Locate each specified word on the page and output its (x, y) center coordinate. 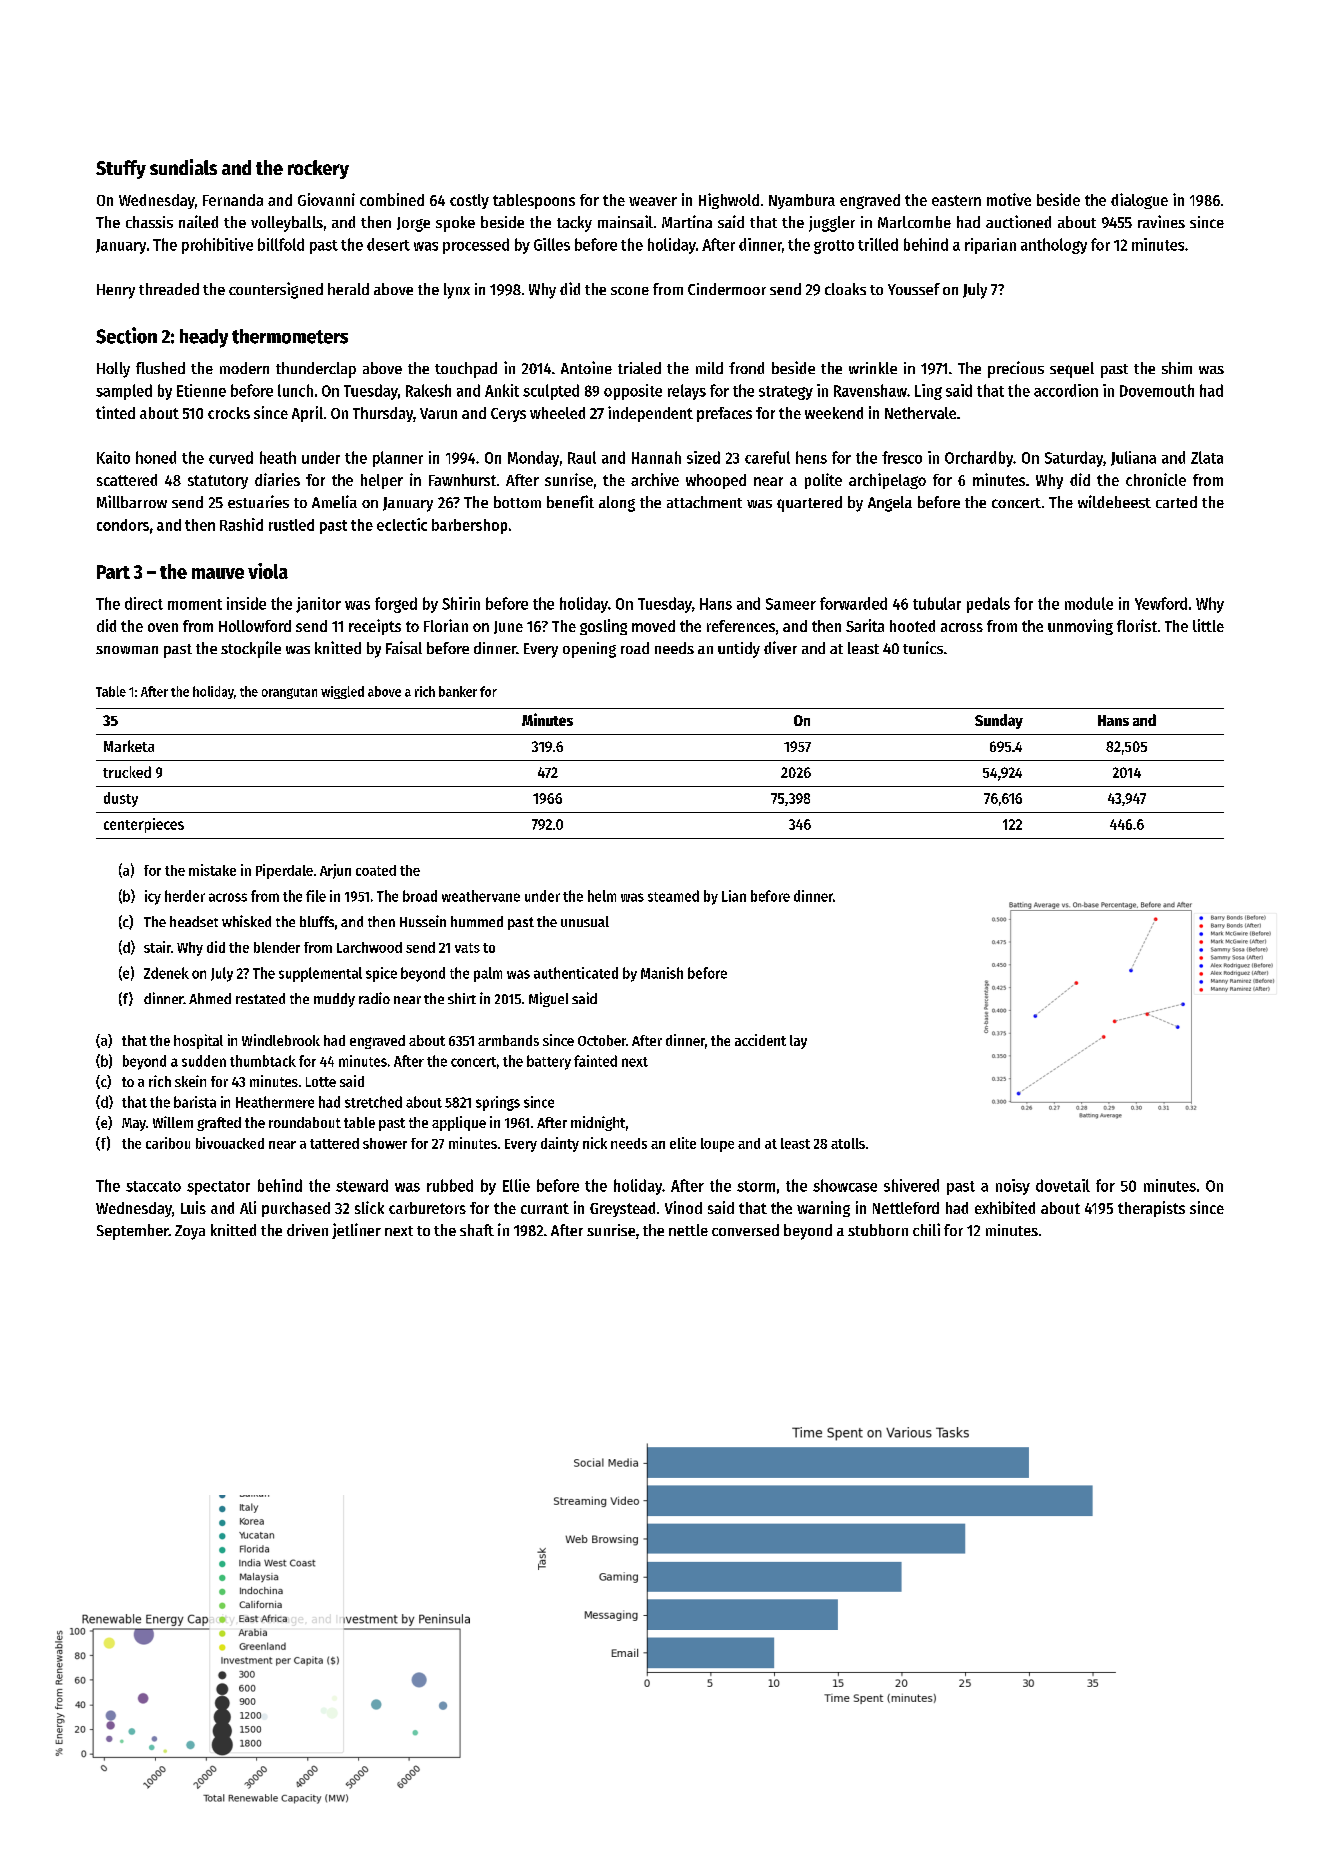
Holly (113, 370)
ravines (1161, 221)
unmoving (1080, 627)
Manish (662, 973)
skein (190, 1081)
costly (469, 201)
